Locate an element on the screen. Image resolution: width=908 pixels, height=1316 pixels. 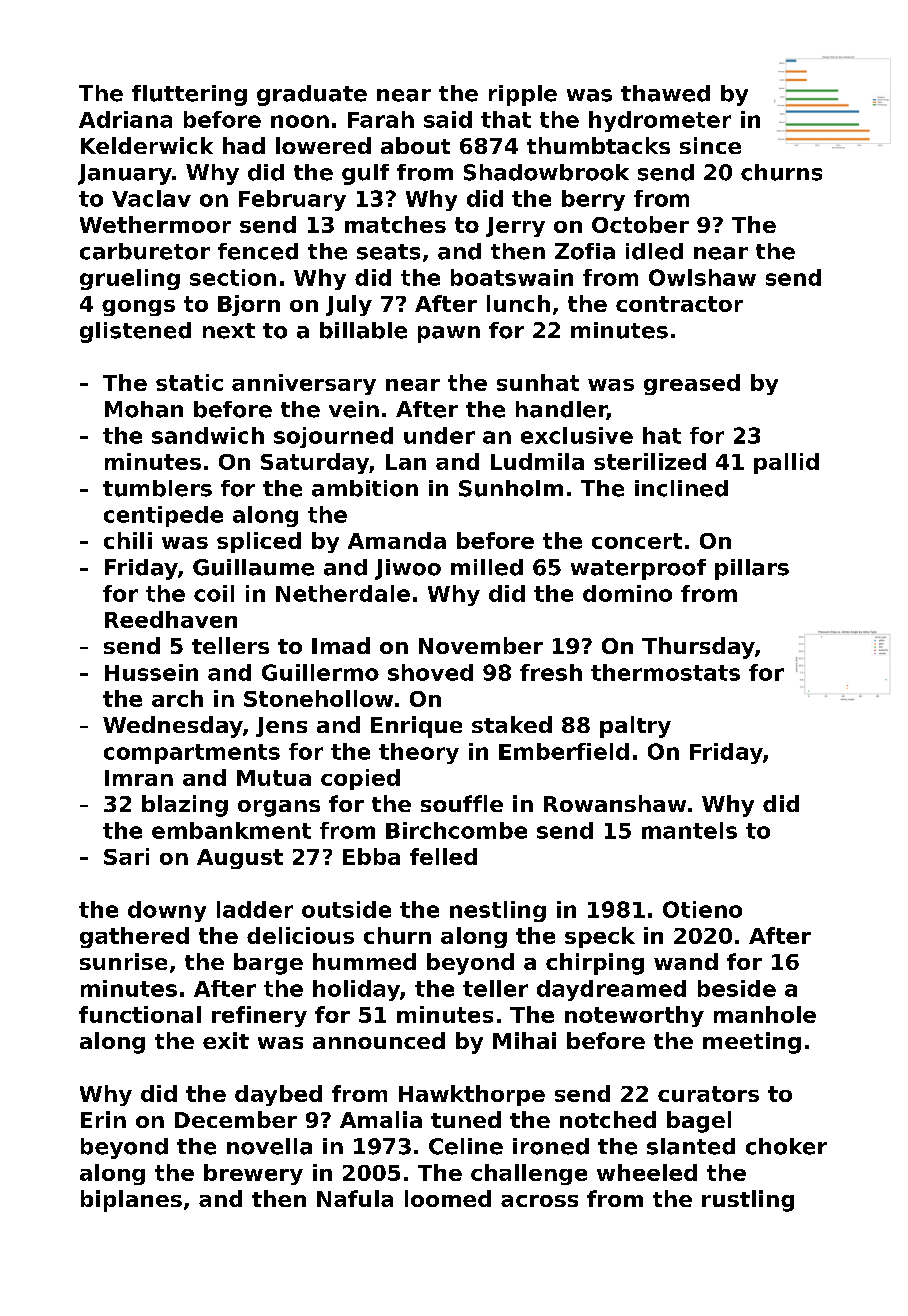
ripple is located at coordinates (523, 95).
